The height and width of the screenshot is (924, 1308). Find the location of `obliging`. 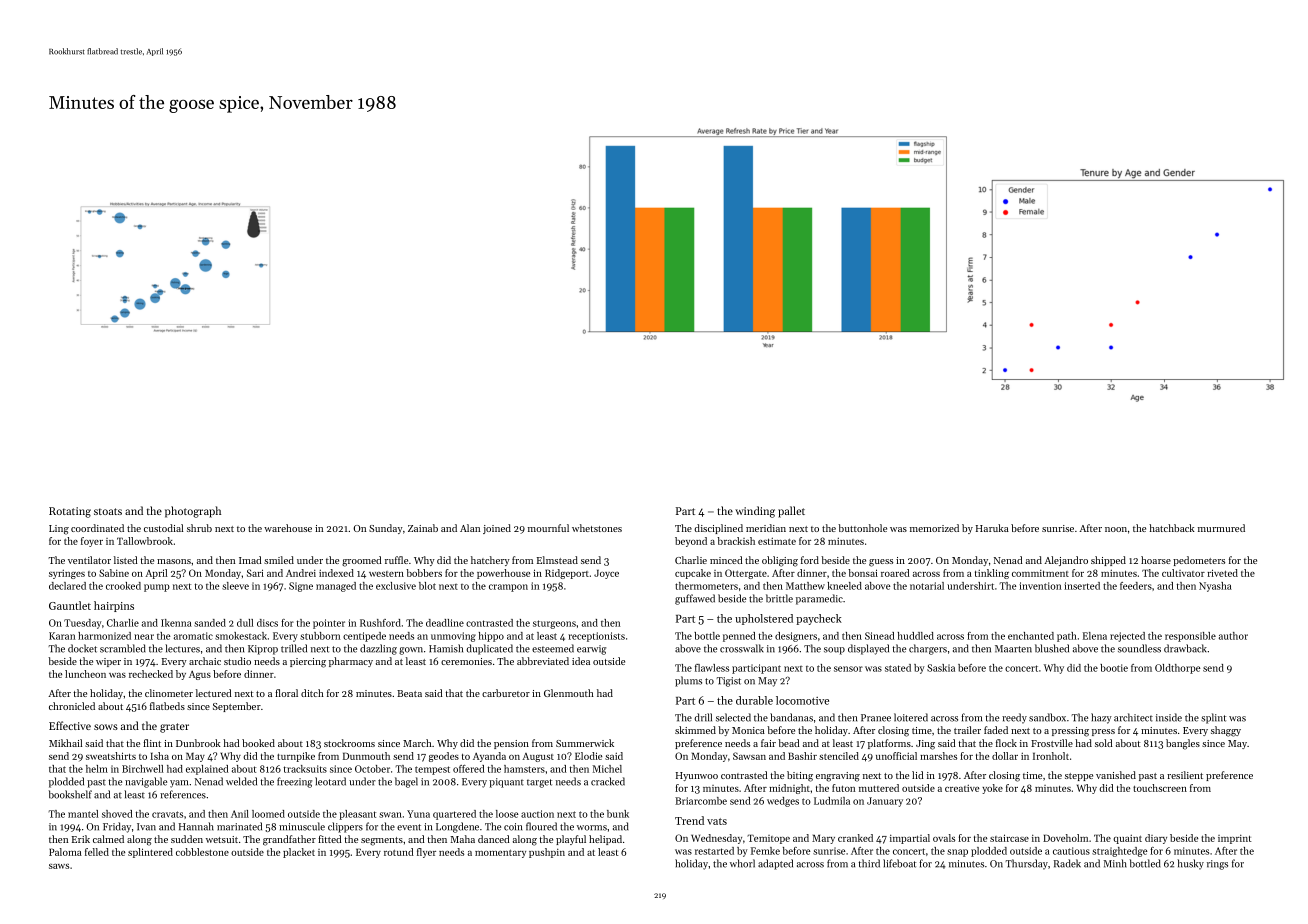

obliging is located at coordinates (780, 561).
